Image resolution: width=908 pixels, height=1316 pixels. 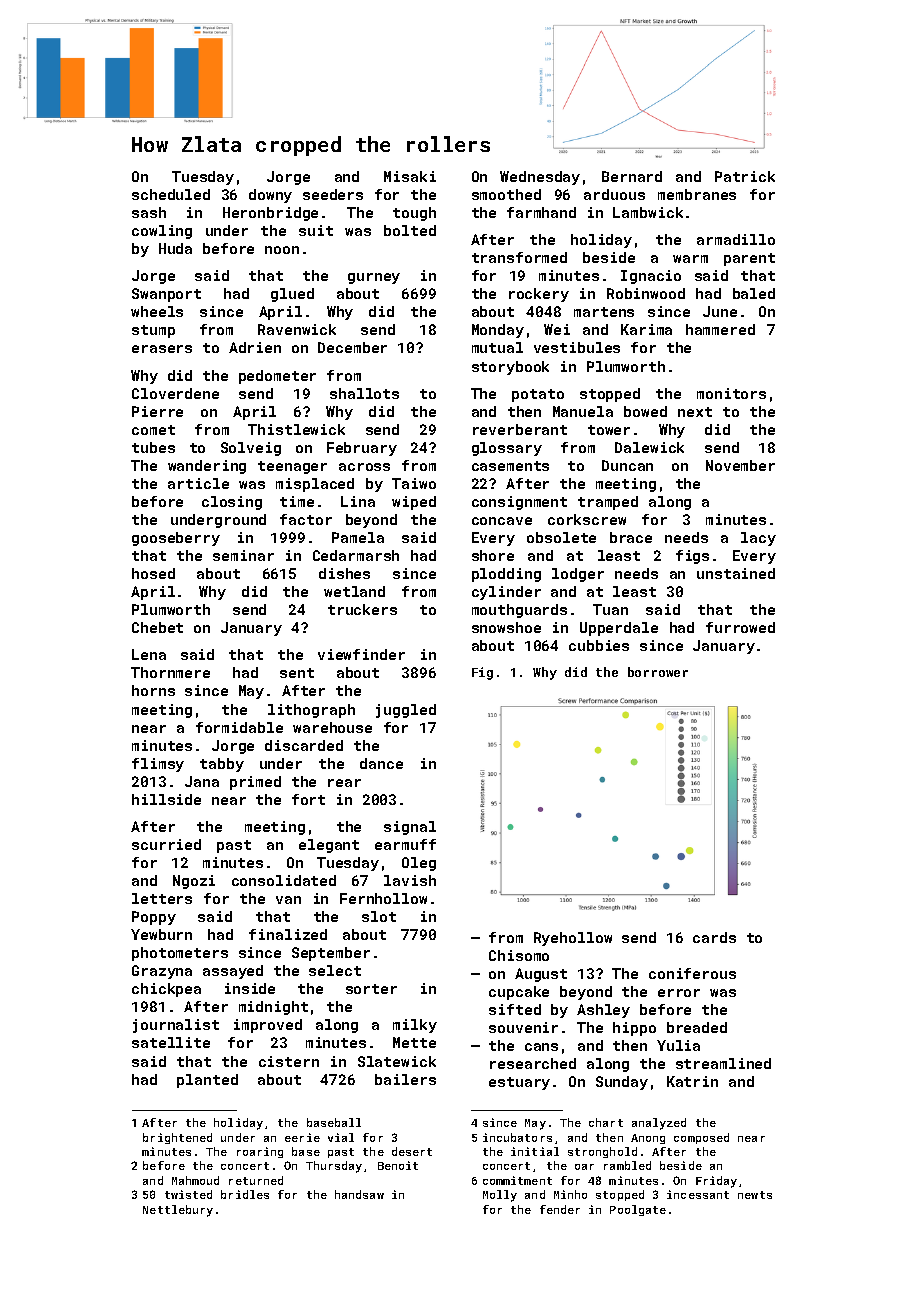 I want to click on journalist, so click(x=176, y=1026).
